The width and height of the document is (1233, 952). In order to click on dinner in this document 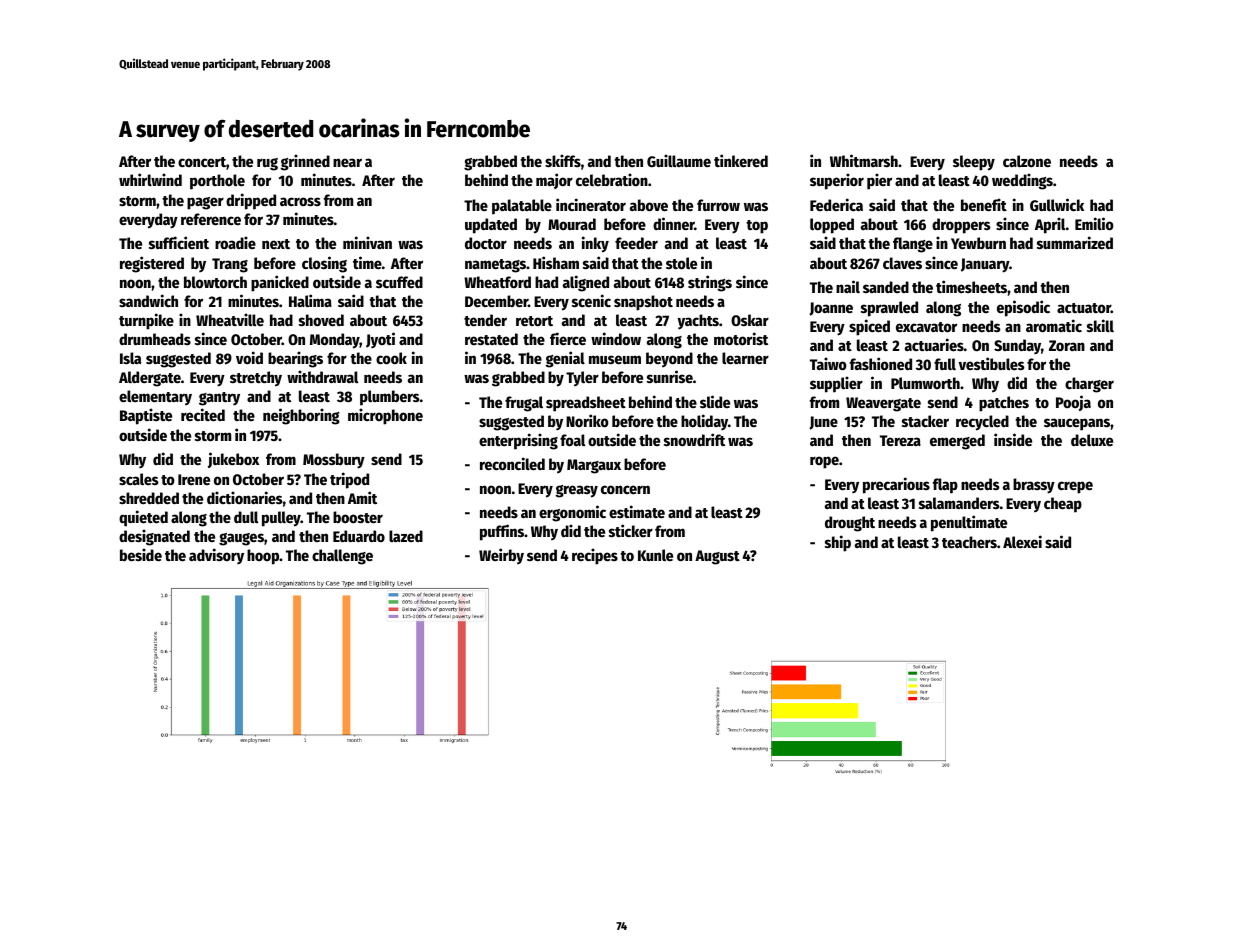, I will do `click(674, 223)`.
